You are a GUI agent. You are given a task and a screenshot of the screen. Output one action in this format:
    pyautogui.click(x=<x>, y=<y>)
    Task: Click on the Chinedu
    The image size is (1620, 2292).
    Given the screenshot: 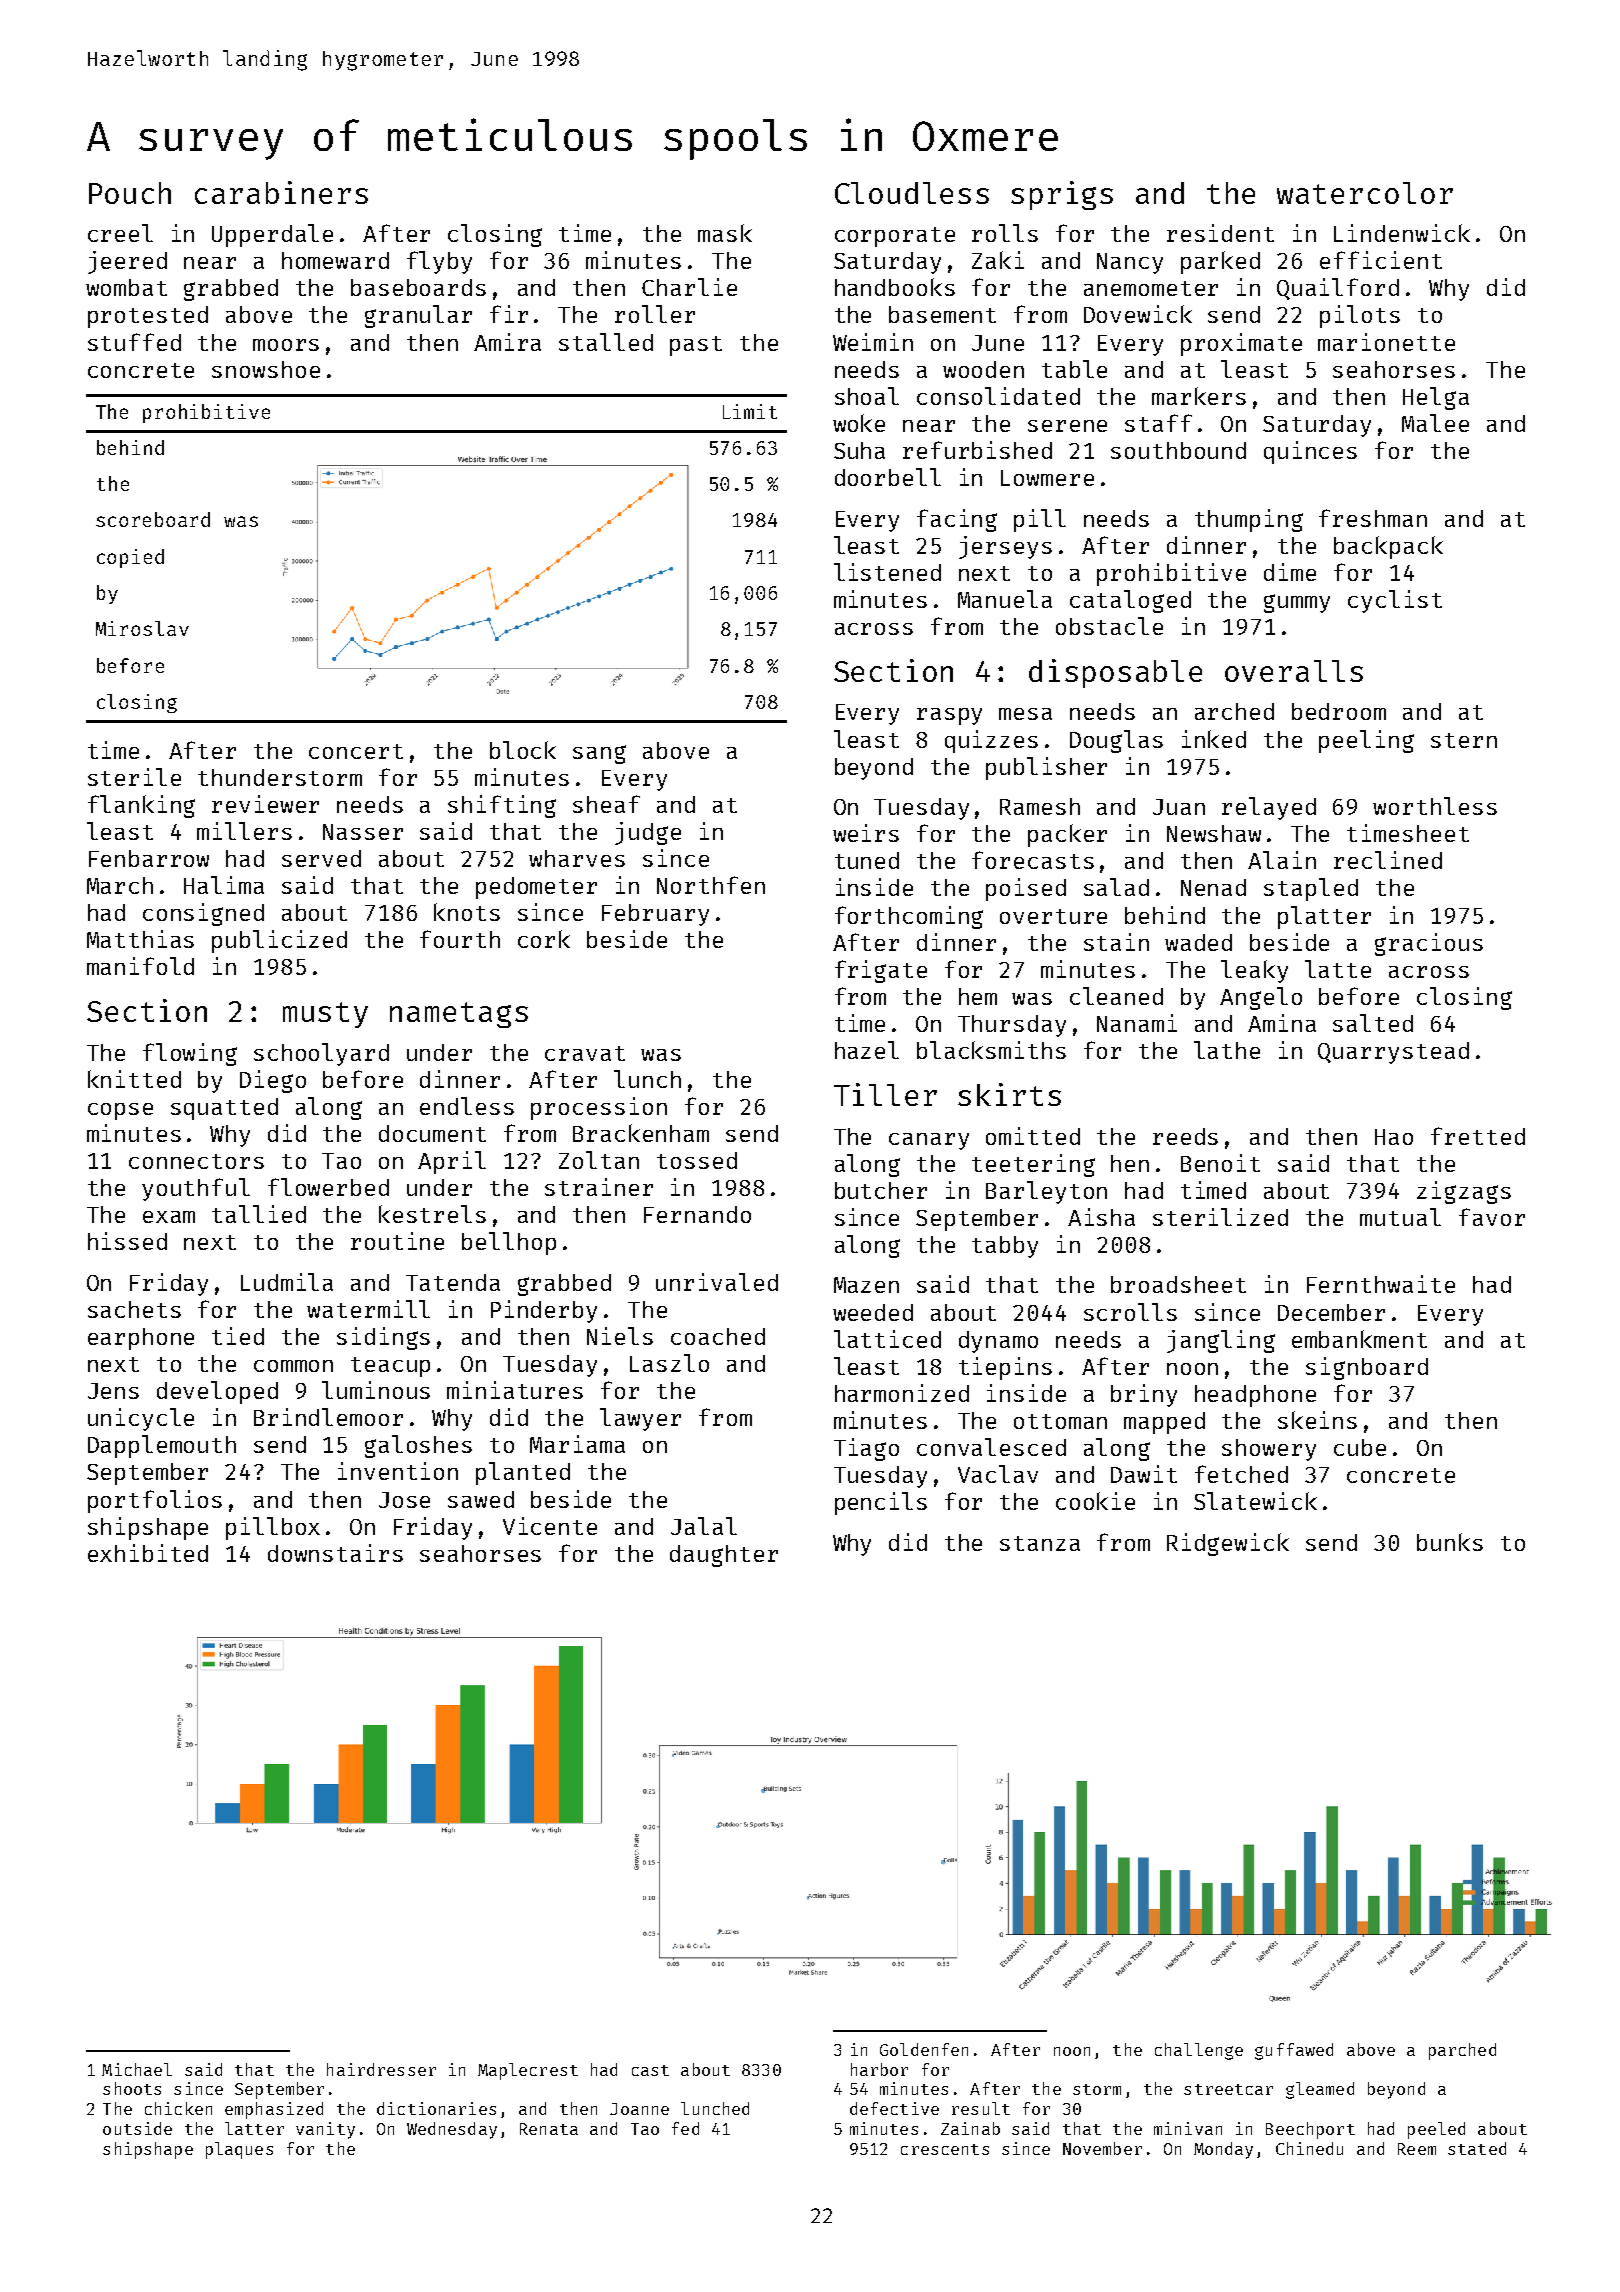 What is the action you would take?
    pyautogui.click(x=1309, y=2148)
